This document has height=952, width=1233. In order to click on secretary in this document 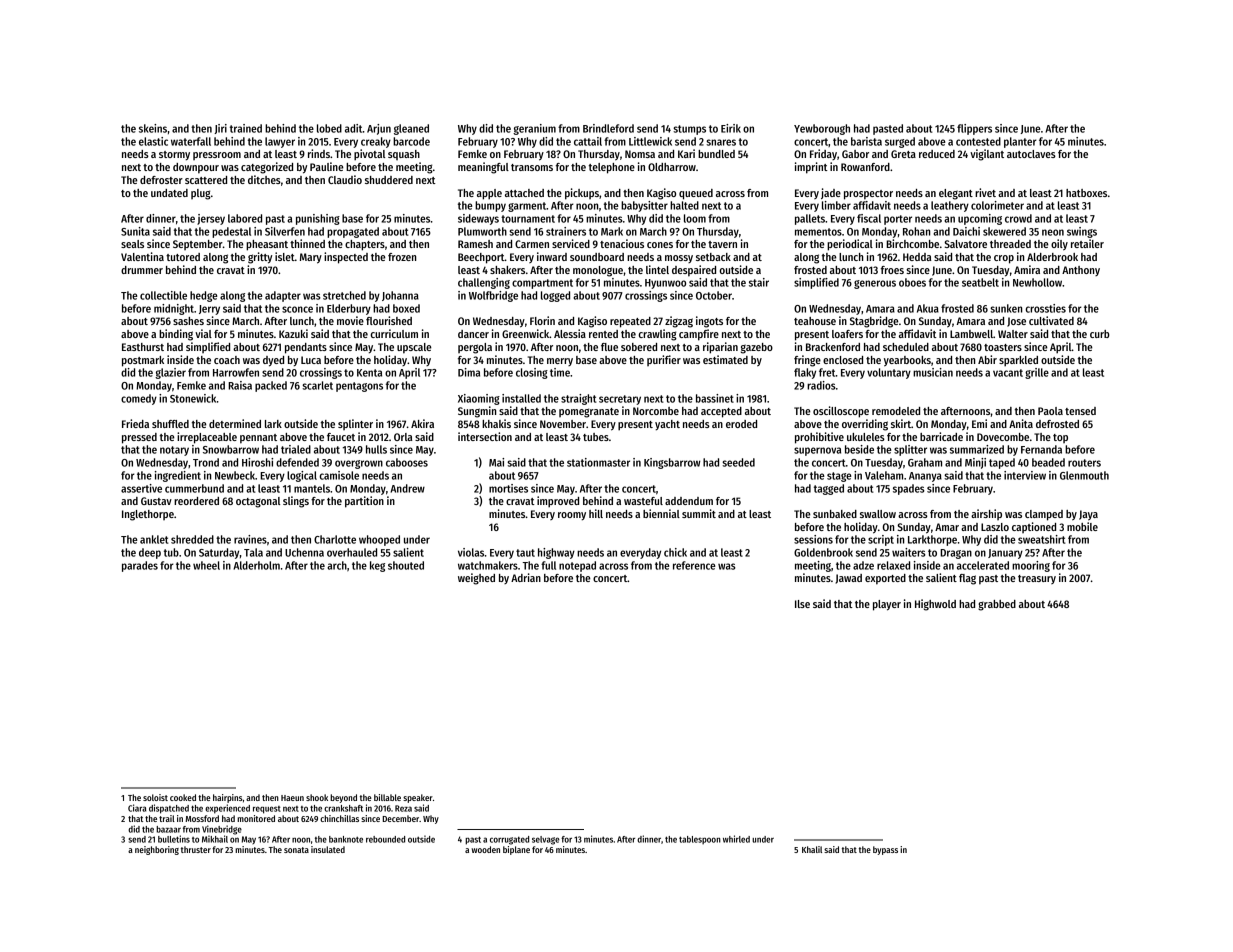, I will do `click(620, 400)`.
